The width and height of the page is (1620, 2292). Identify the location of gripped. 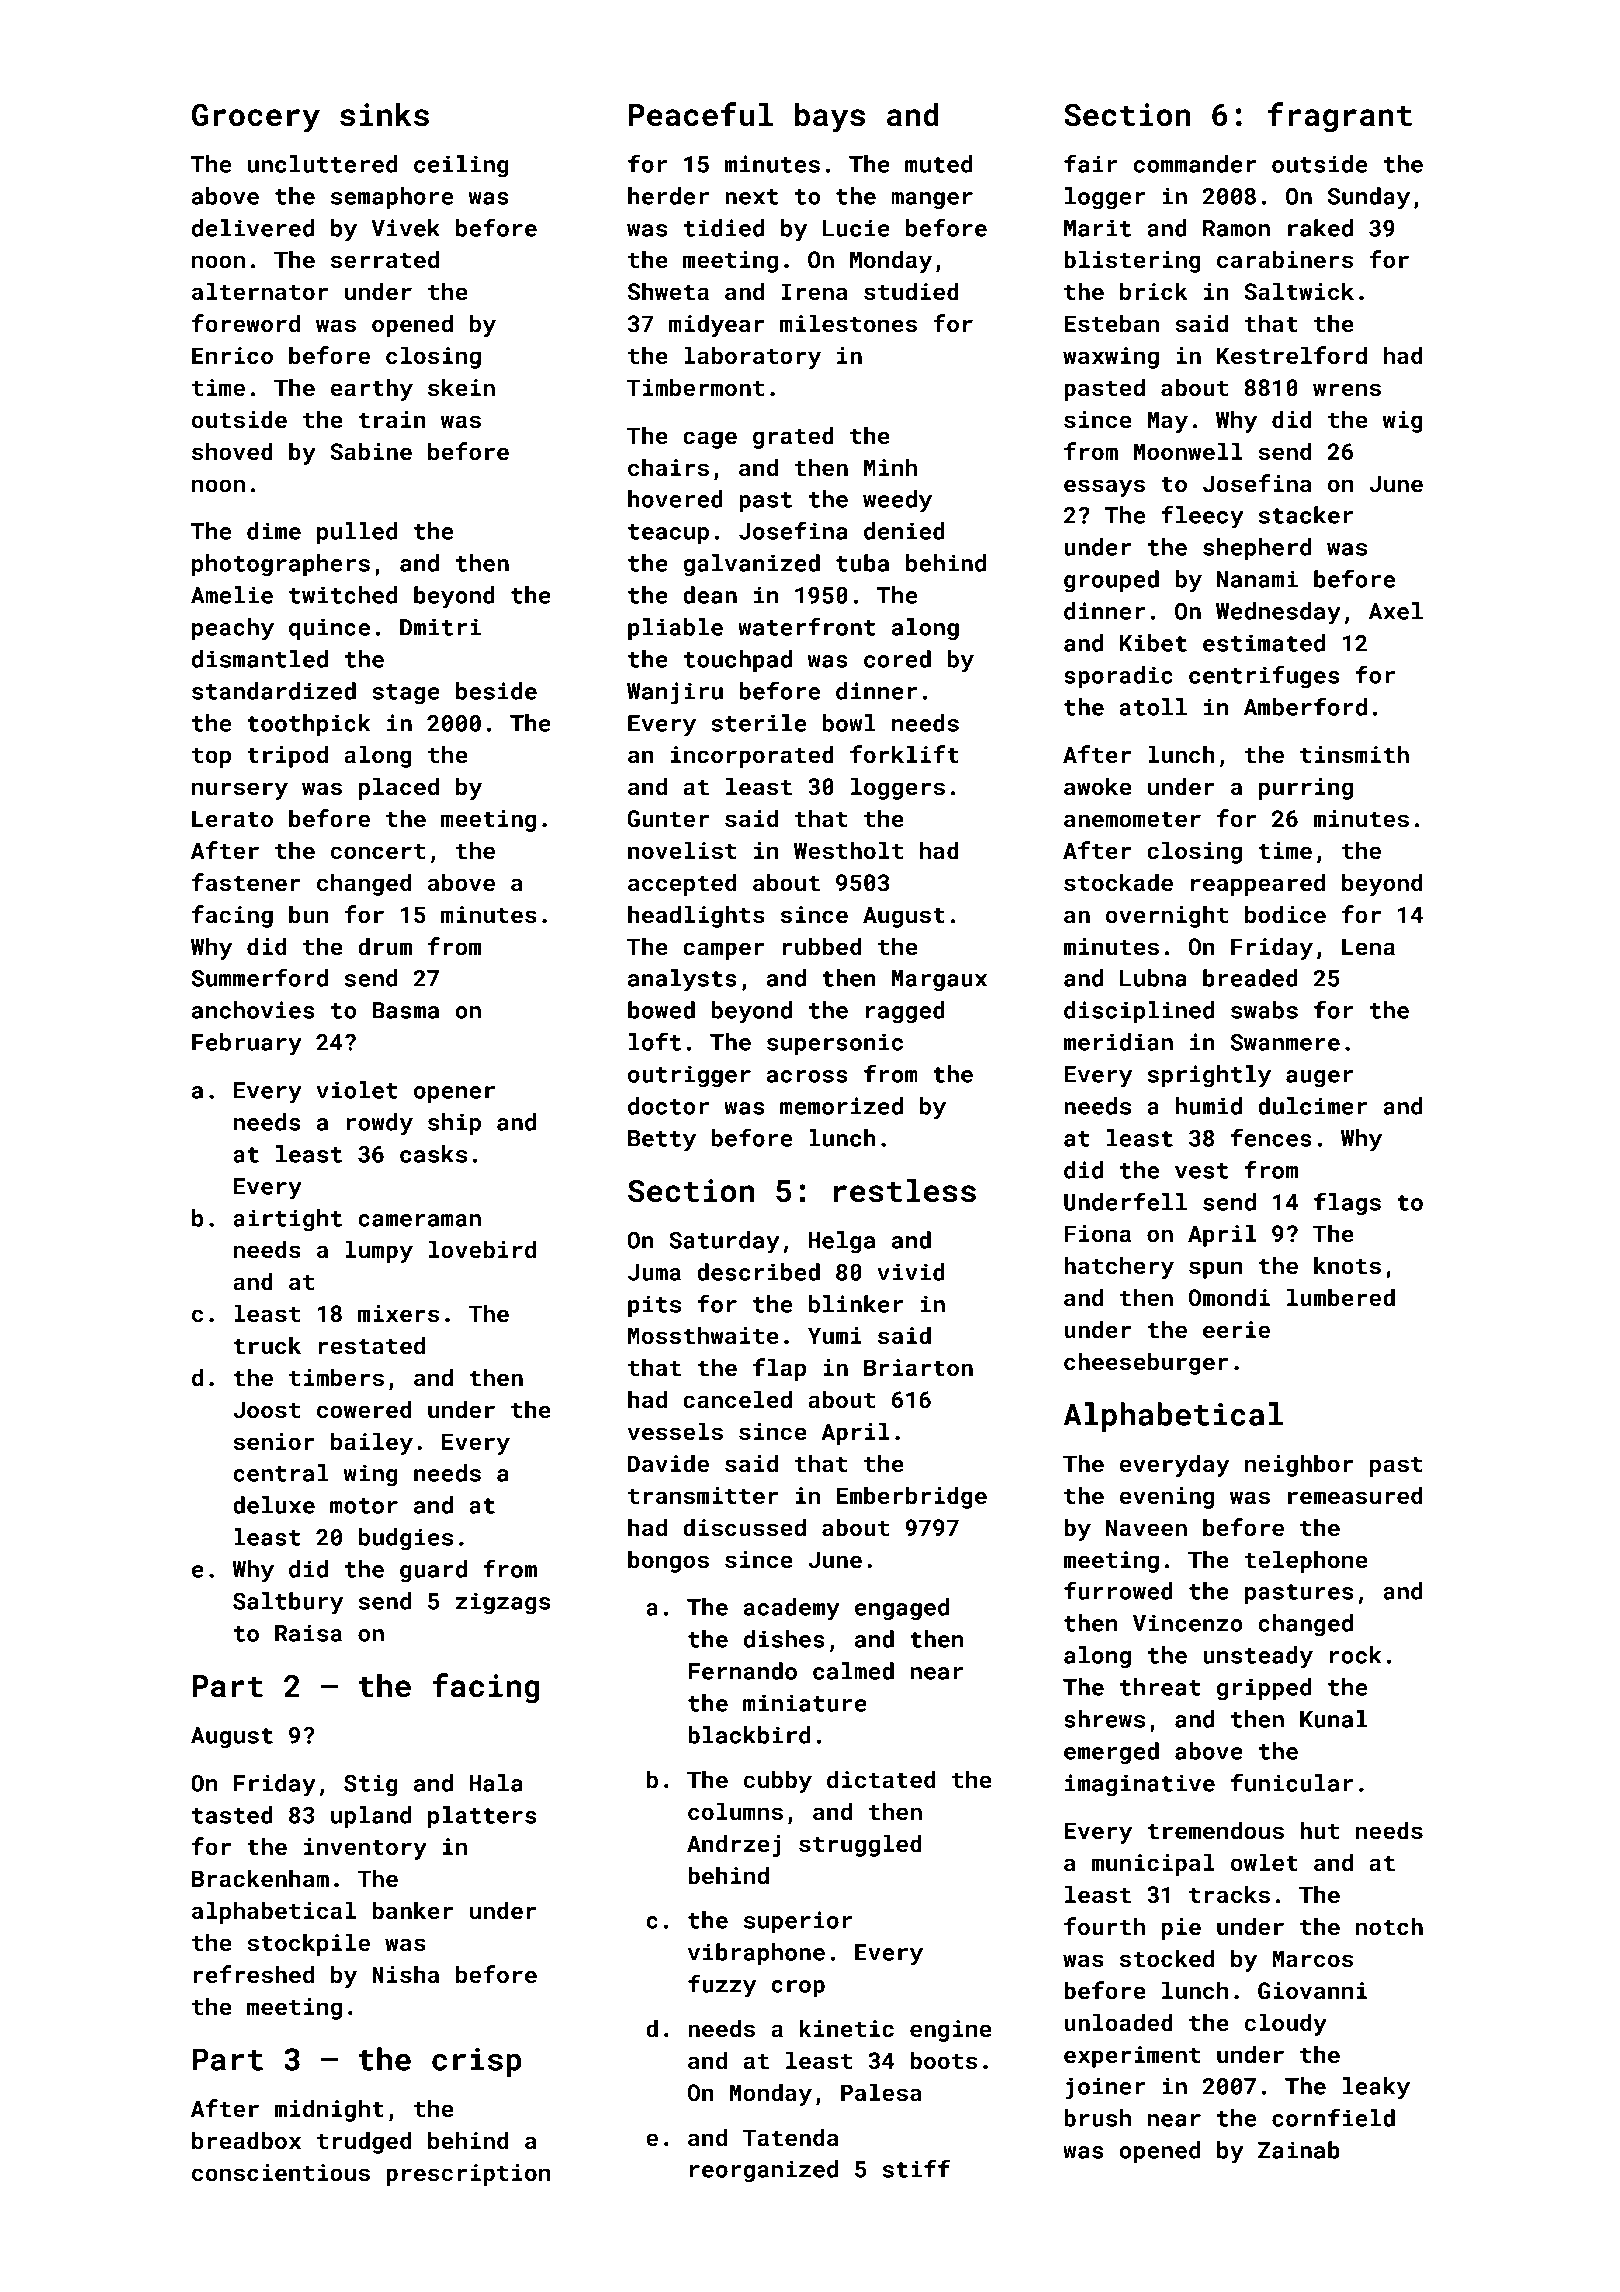
(1264, 1689).
